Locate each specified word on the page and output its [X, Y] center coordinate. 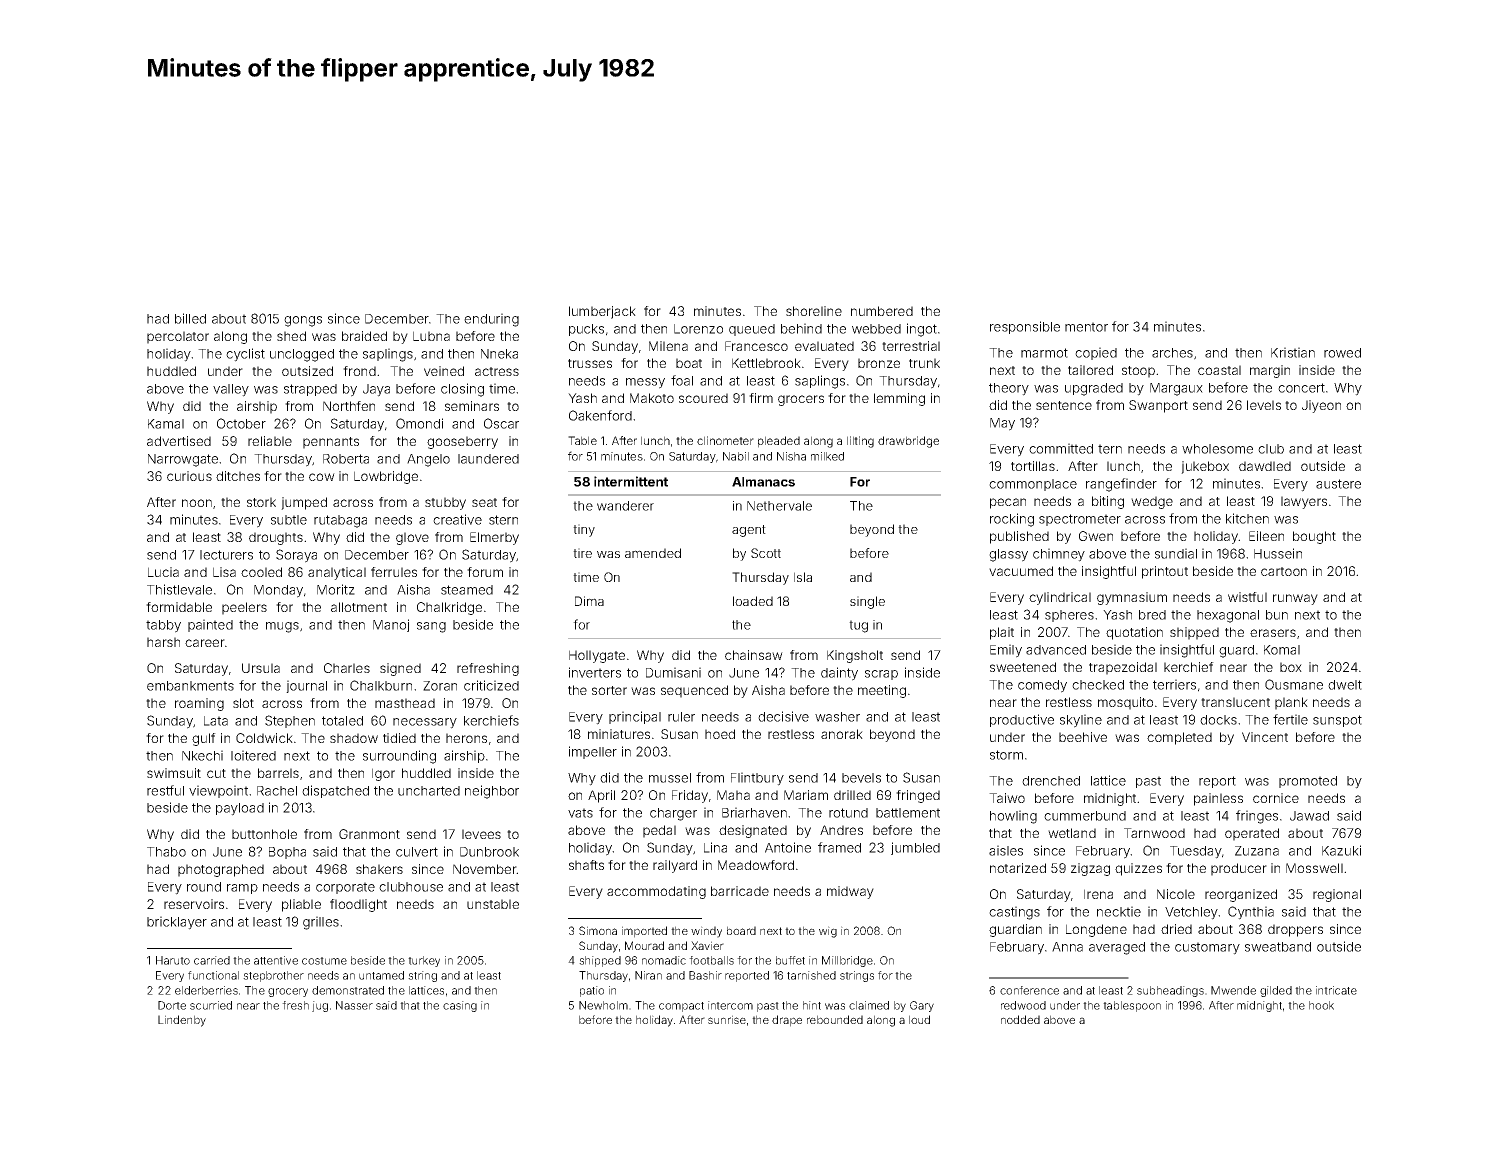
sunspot [1337, 721]
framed [839, 847]
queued [752, 330]
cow [322, 477]
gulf [204, 739]
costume [324, 961]
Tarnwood [1154, 833]
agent [749, 531]
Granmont [369, 834]
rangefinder [1121, 485]
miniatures [619, 734]
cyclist [245, 355]
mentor [1086, 327]
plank [1291, 703]
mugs [282, 627]
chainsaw [754, 655]
